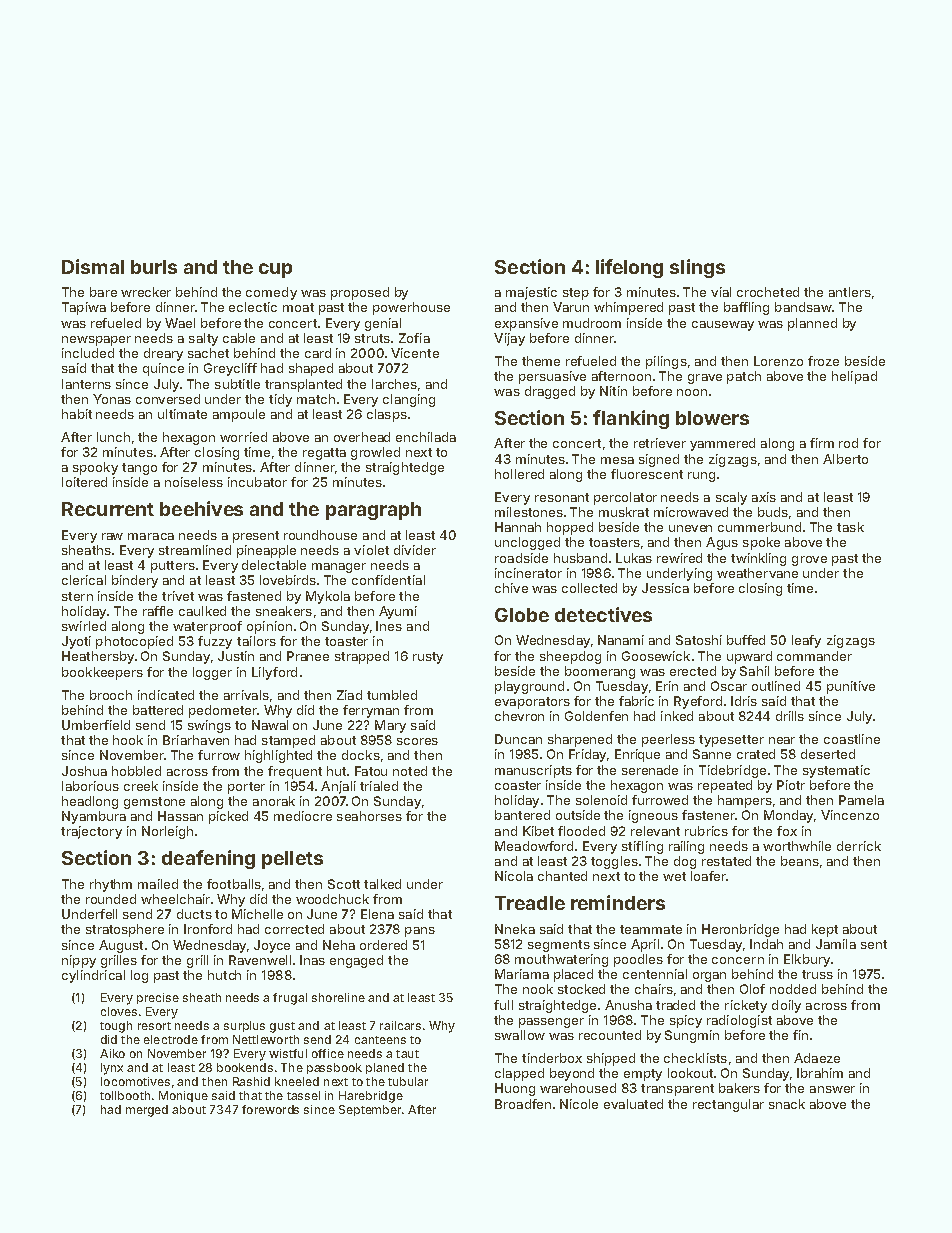  I want to click on forewords, so click(270, 1109).
